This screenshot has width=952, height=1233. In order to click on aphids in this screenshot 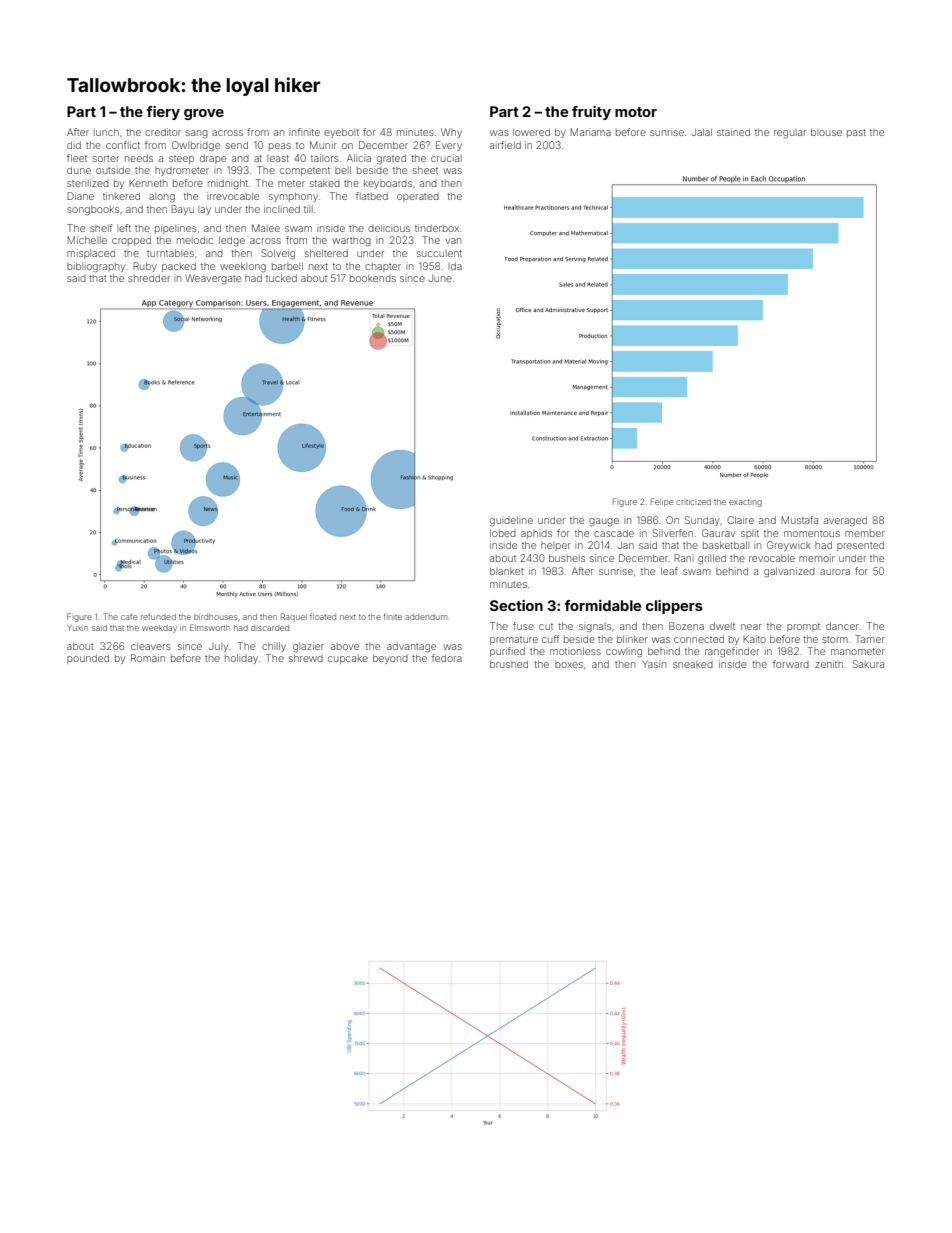, I will do `click(536, 534)`.
